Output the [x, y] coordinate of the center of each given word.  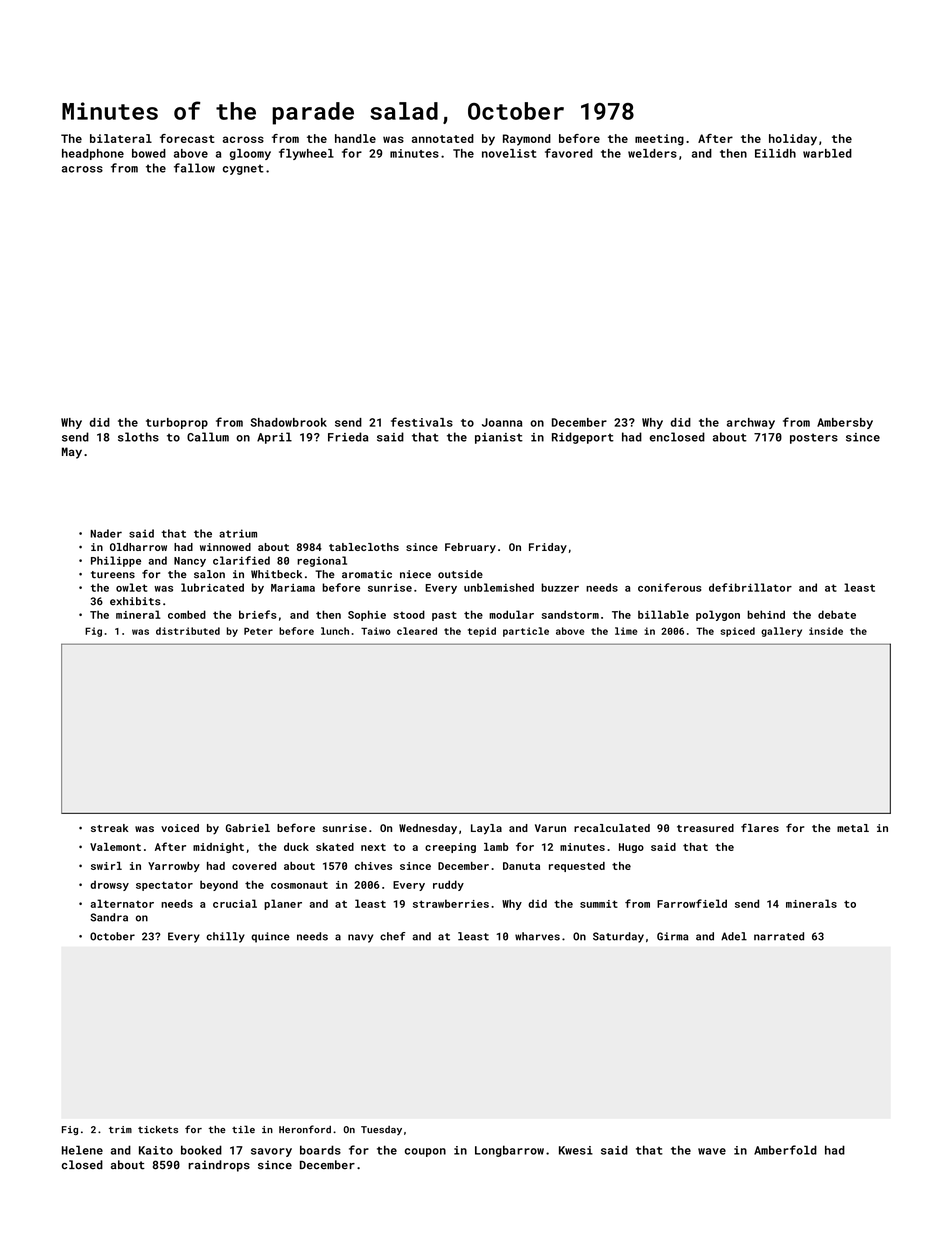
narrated [779, 936]
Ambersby [845, 423]
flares [760, 827]
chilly [225, 937]
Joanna [502, 422]
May [72, 453]
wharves [537, 936]
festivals [422, 422]
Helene [82, 1150]
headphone [93, 154]
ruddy [448, 885]
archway [751, 423]
